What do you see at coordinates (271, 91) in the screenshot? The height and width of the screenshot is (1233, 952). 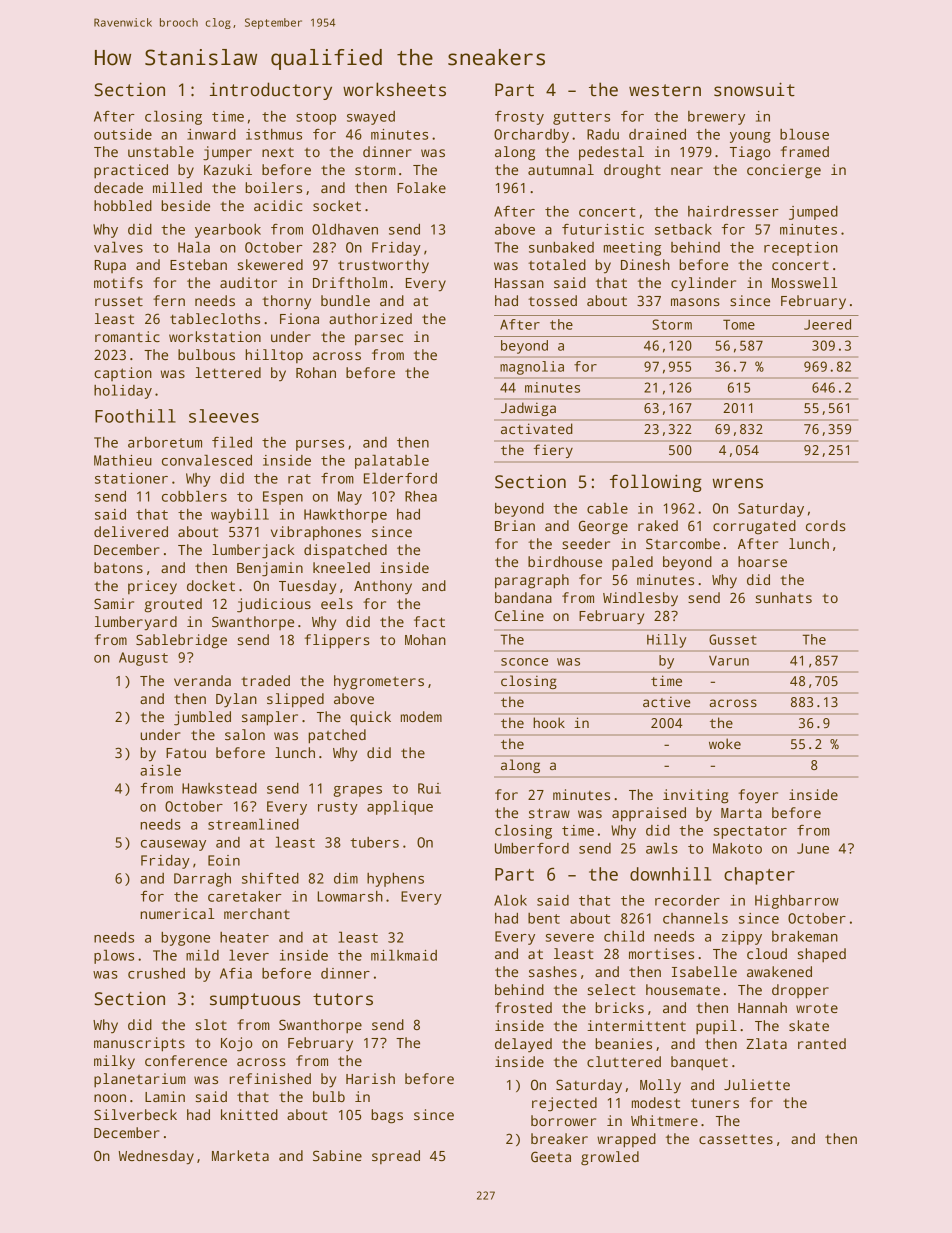 I see `introductory` at bounding box center [271, 91].
